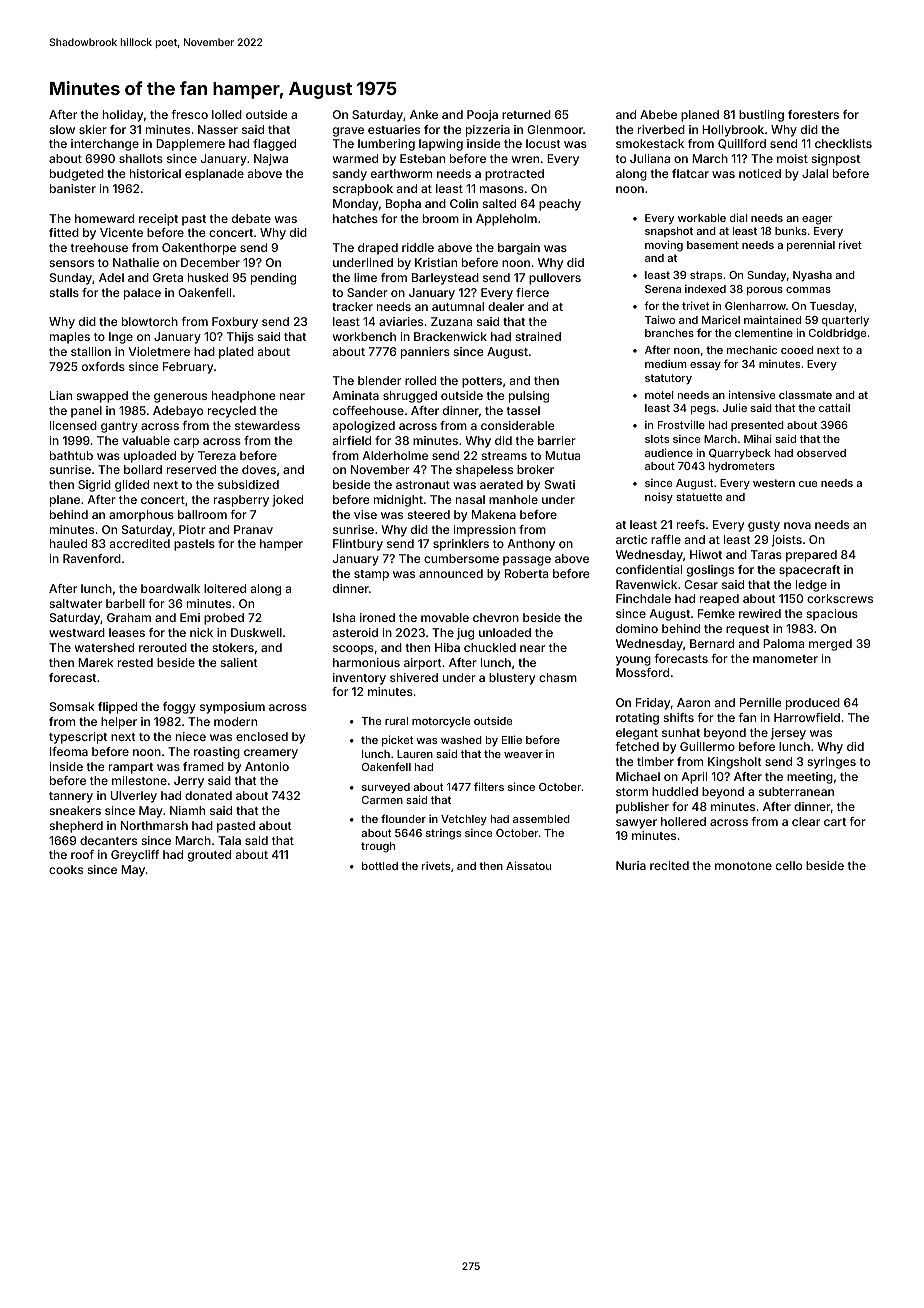  I want to click on Nyasha, so click(812, 276).
